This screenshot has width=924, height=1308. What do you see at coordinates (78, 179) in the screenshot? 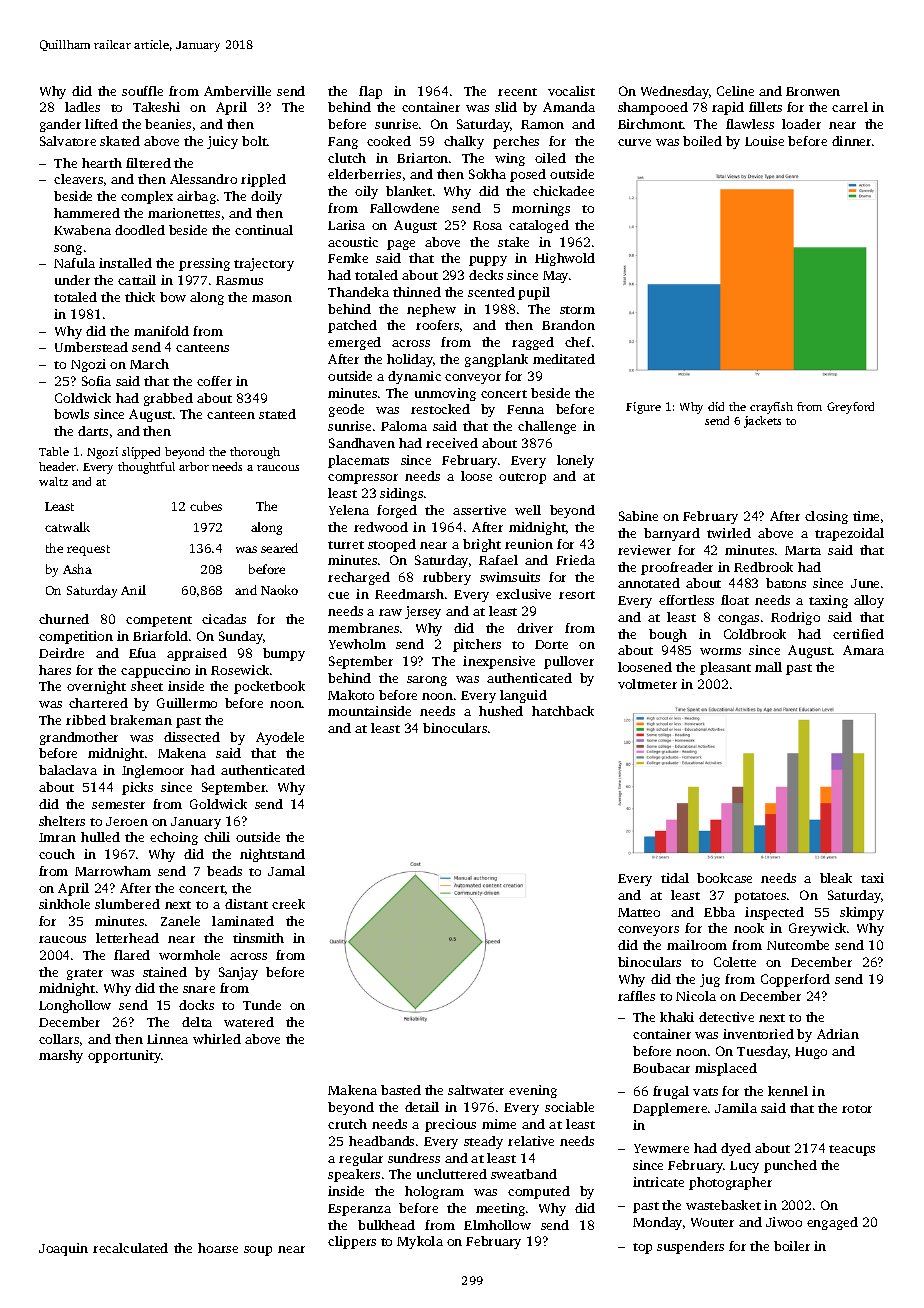
I see `cleavers` at bounding box center [78, 179].
